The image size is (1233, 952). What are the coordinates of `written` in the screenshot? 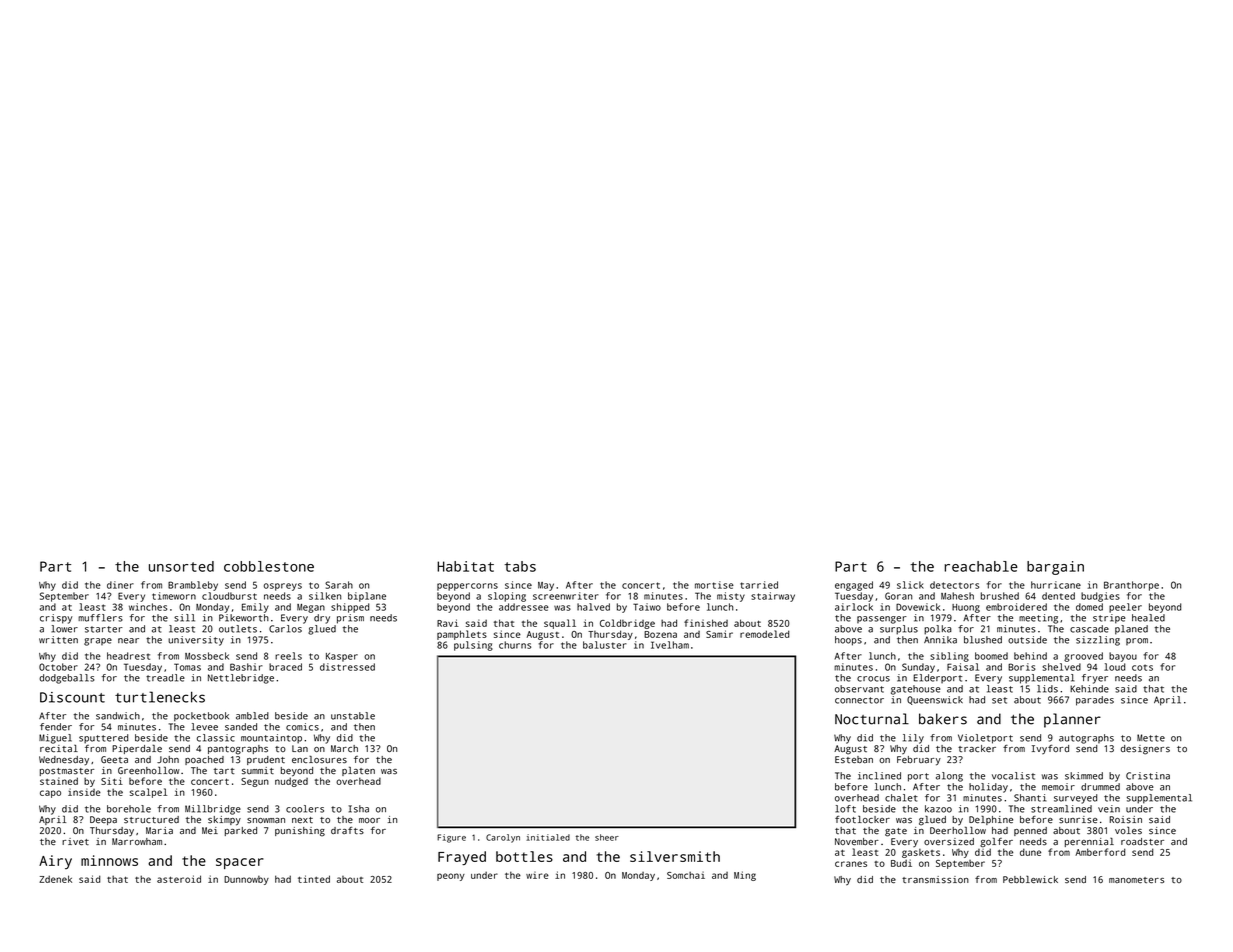 It's located at (58, 640).
